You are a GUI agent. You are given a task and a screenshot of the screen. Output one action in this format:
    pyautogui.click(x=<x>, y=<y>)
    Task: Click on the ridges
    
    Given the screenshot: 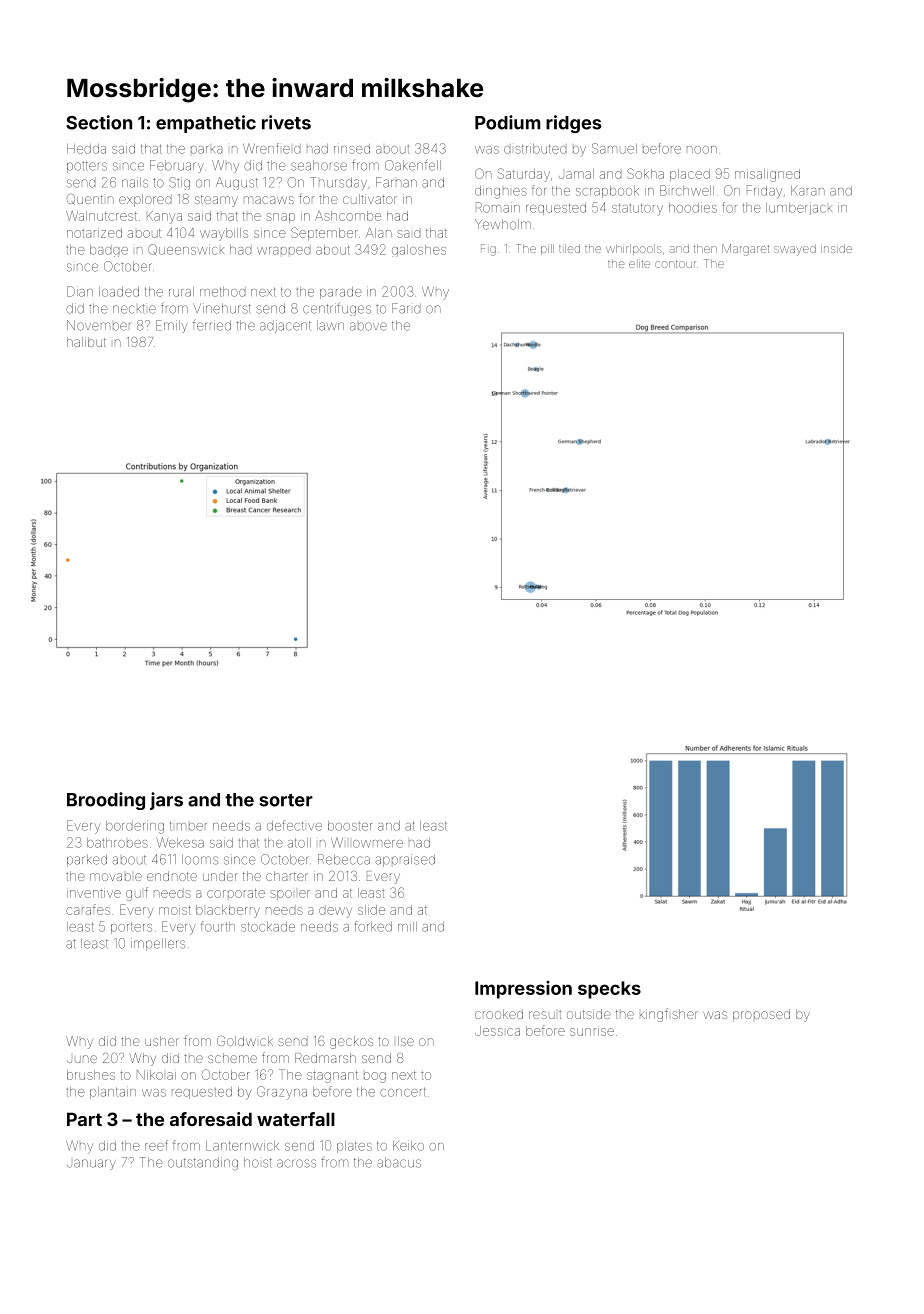 What is the action you would take?
    pyautogui.click(x=573, y=124)
